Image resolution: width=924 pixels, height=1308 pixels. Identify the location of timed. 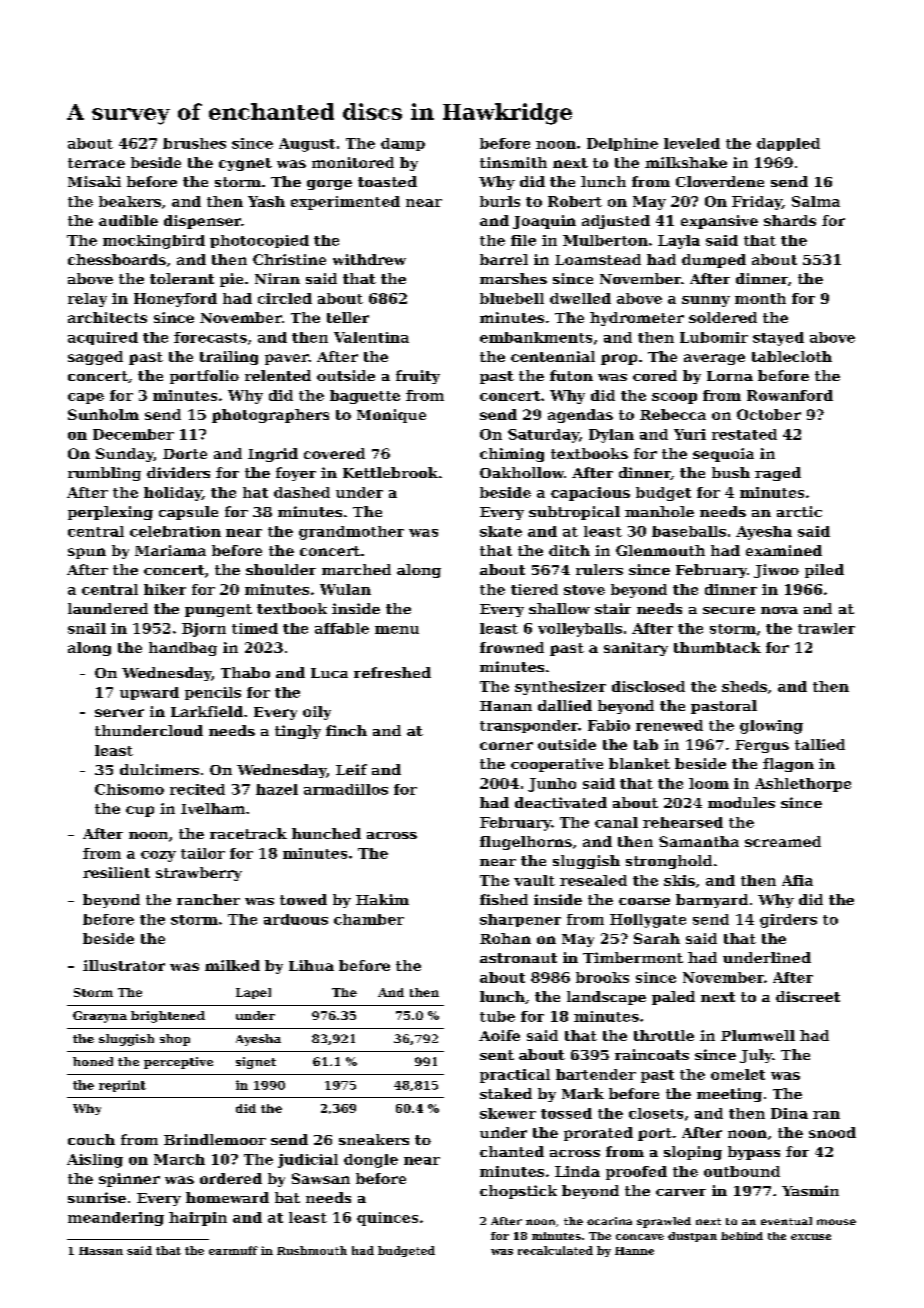
(255, 628).
